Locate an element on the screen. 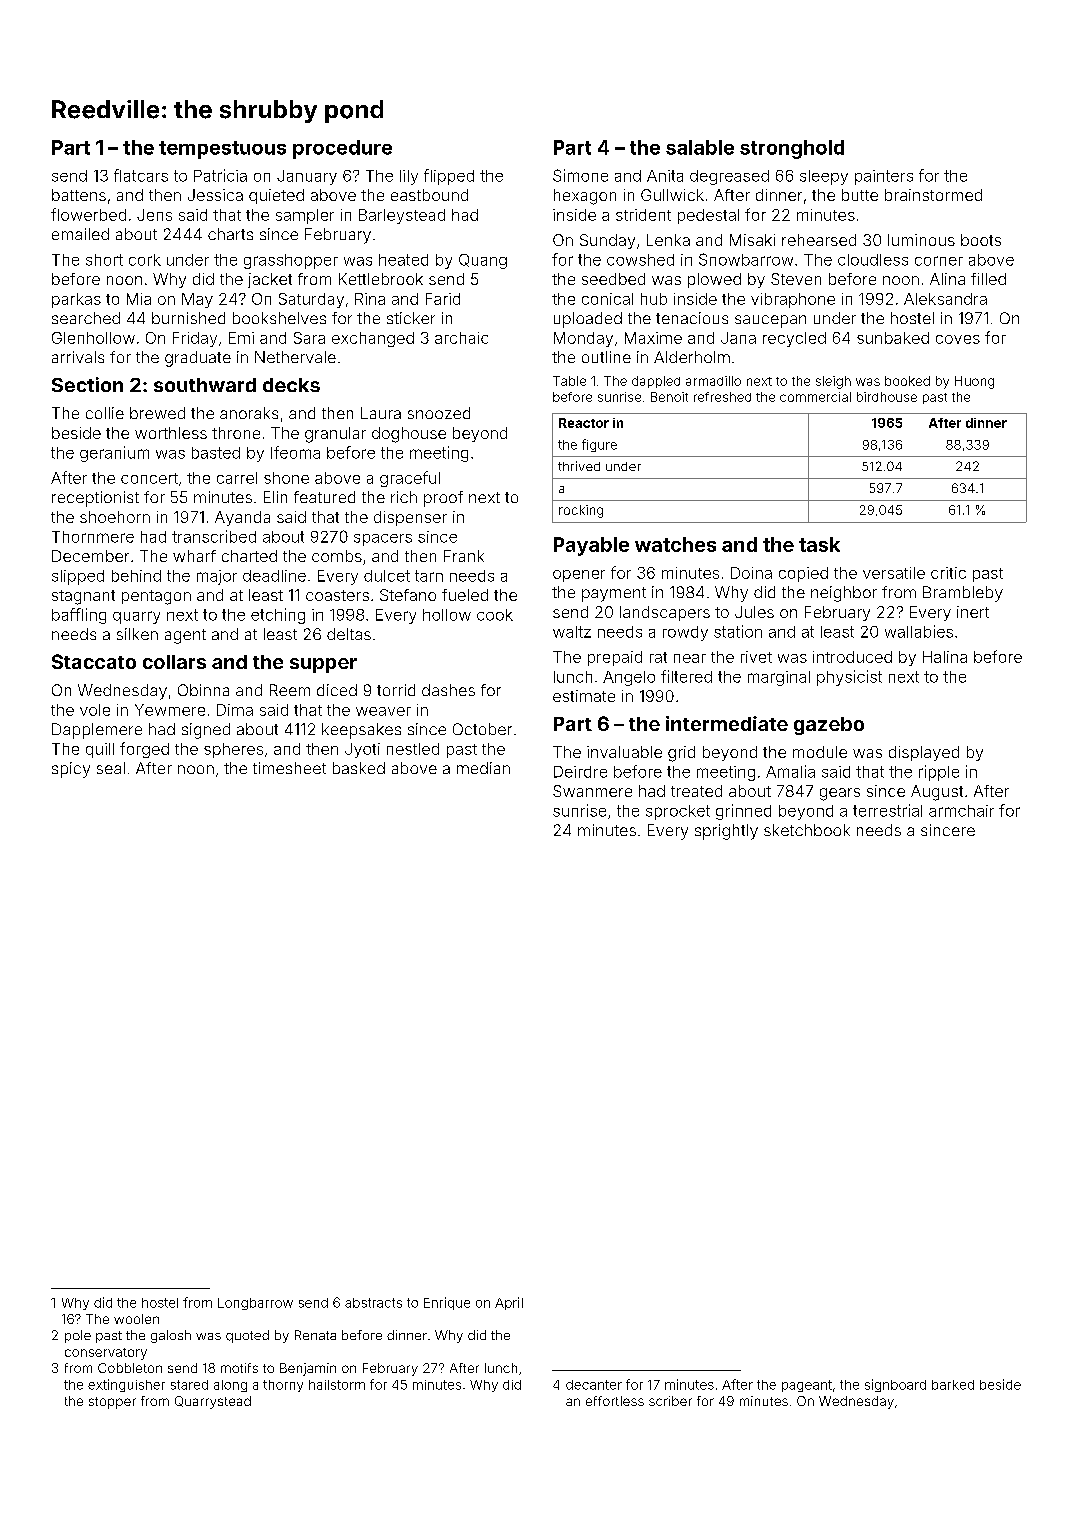 The image size is (1077, 1523). procedure is located at coordinates (342, 149).
